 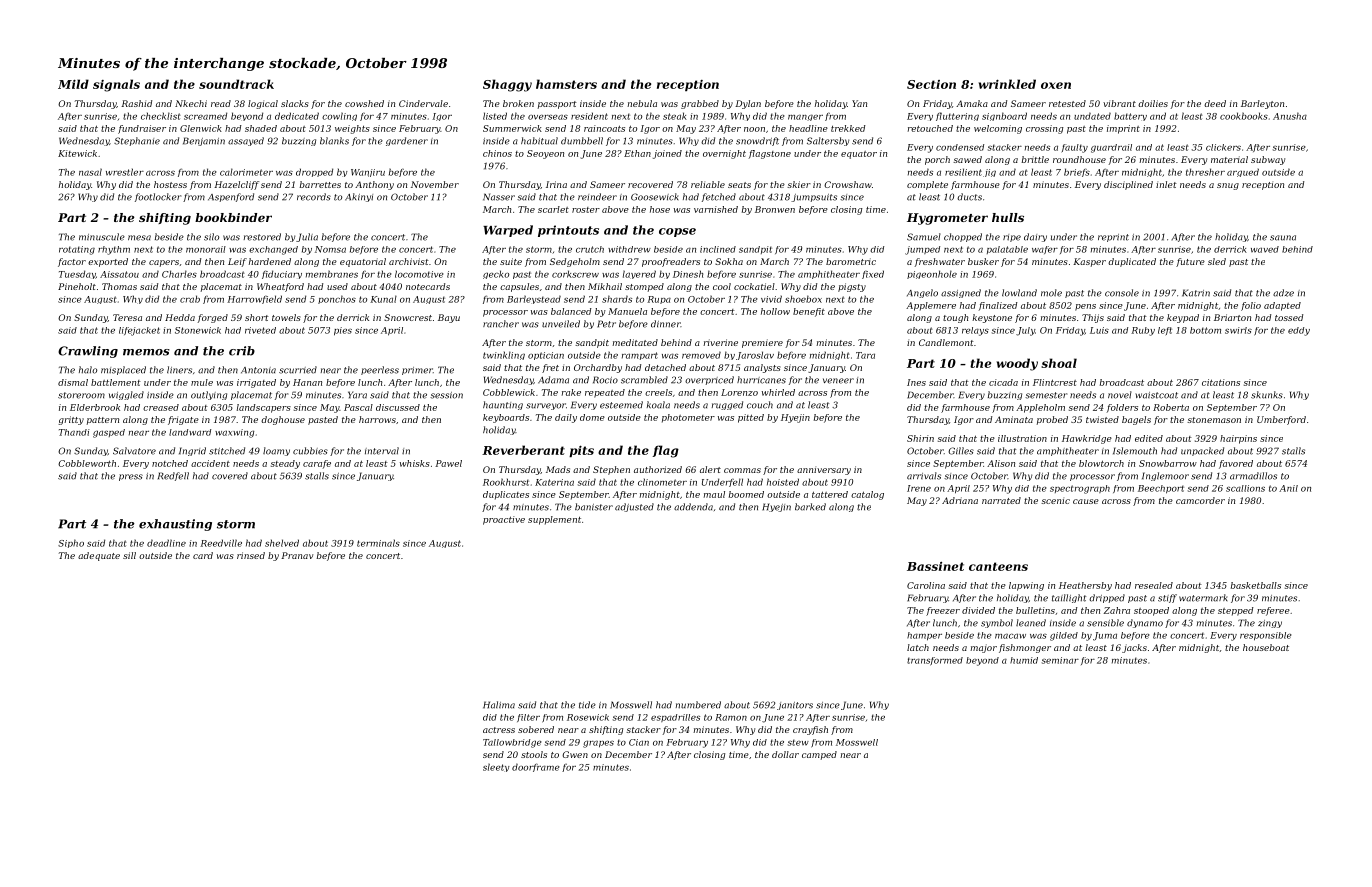 What do you see at coordinates (499, 705) in the screenshot?
I see `Halima` at bounding box center [499, 705].
